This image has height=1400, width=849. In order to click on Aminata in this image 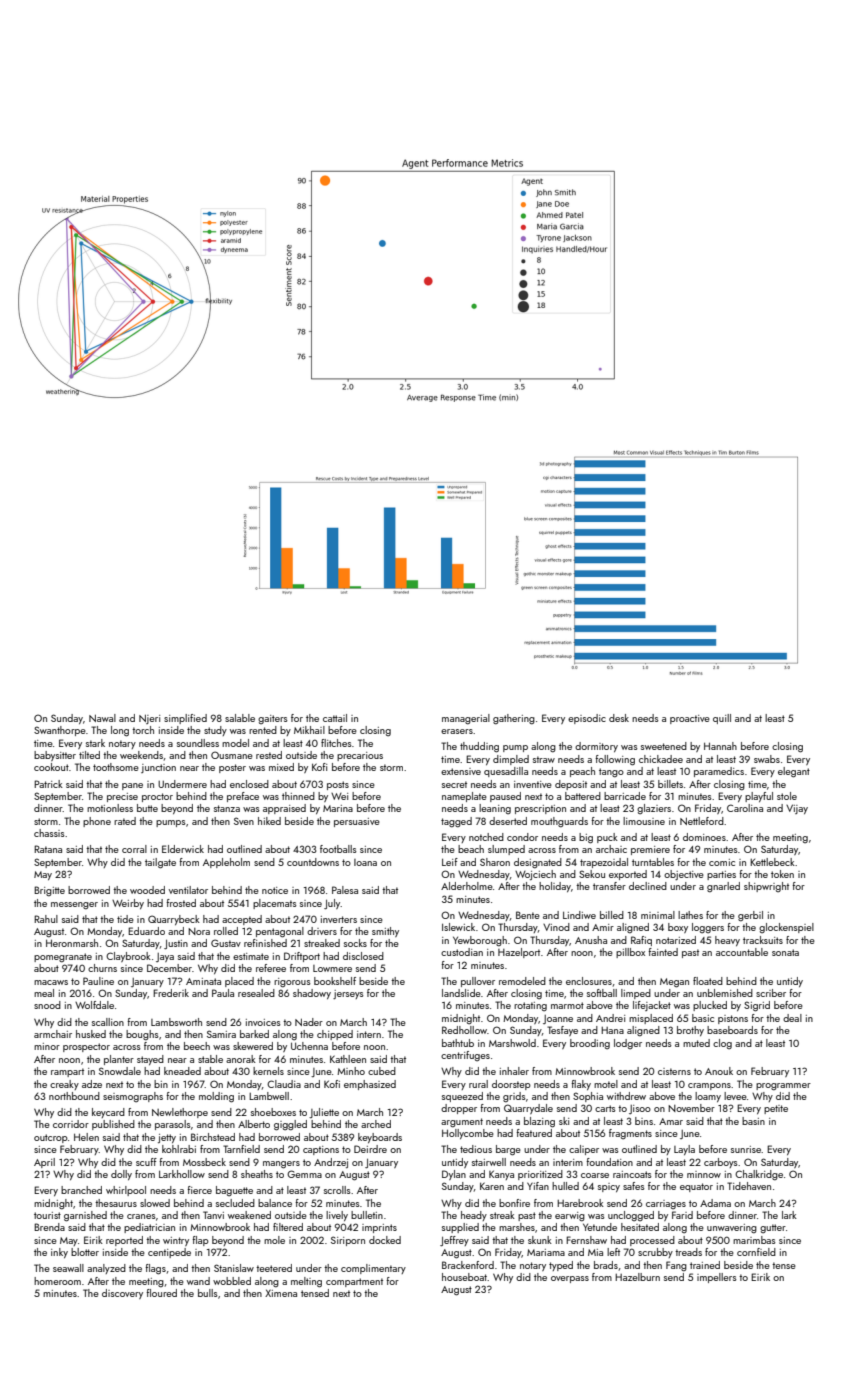, I will do `click(203, 981)`.
